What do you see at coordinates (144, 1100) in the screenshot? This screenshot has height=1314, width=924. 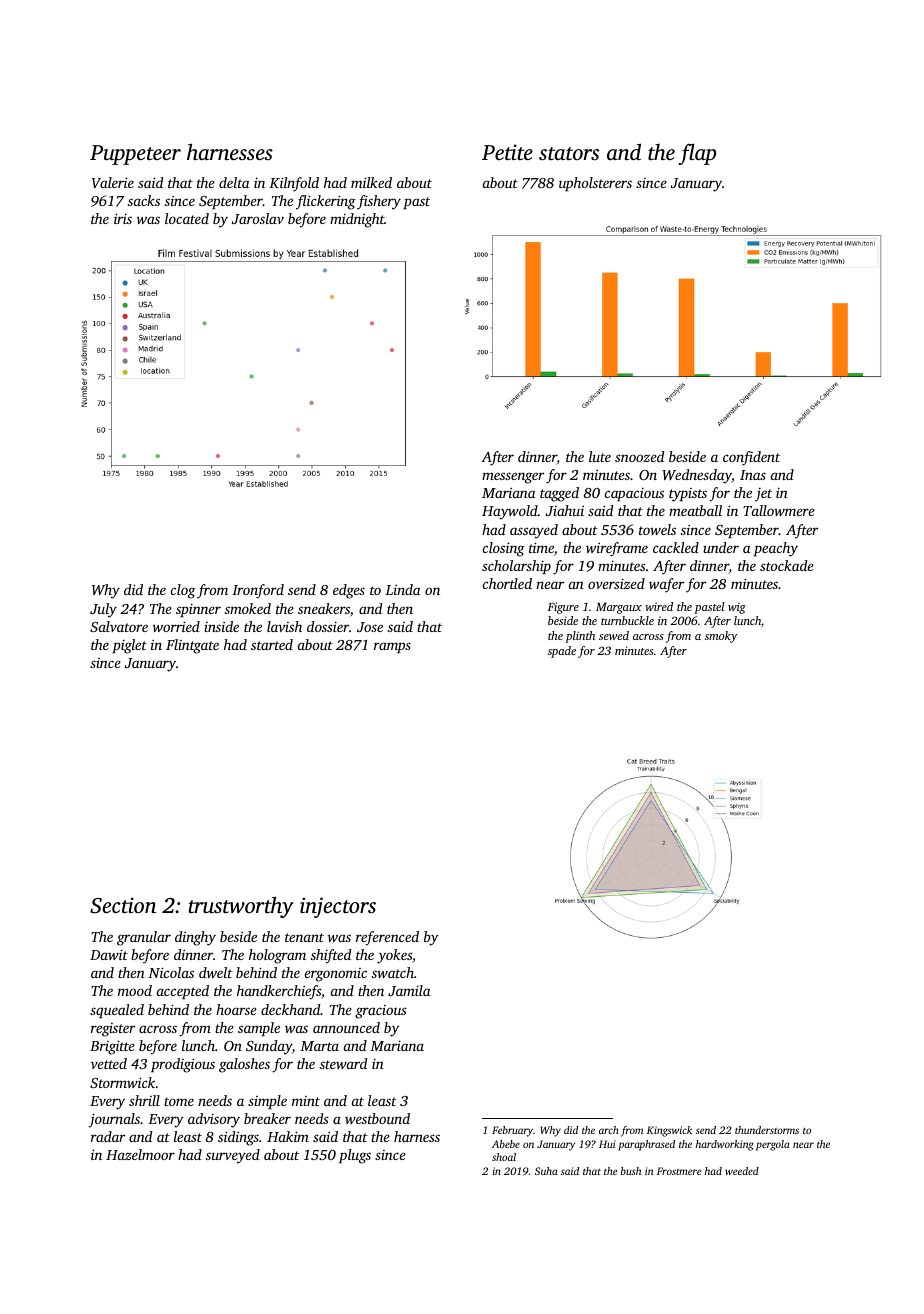 I see `shrill` at bounding box center [144, 1100].
